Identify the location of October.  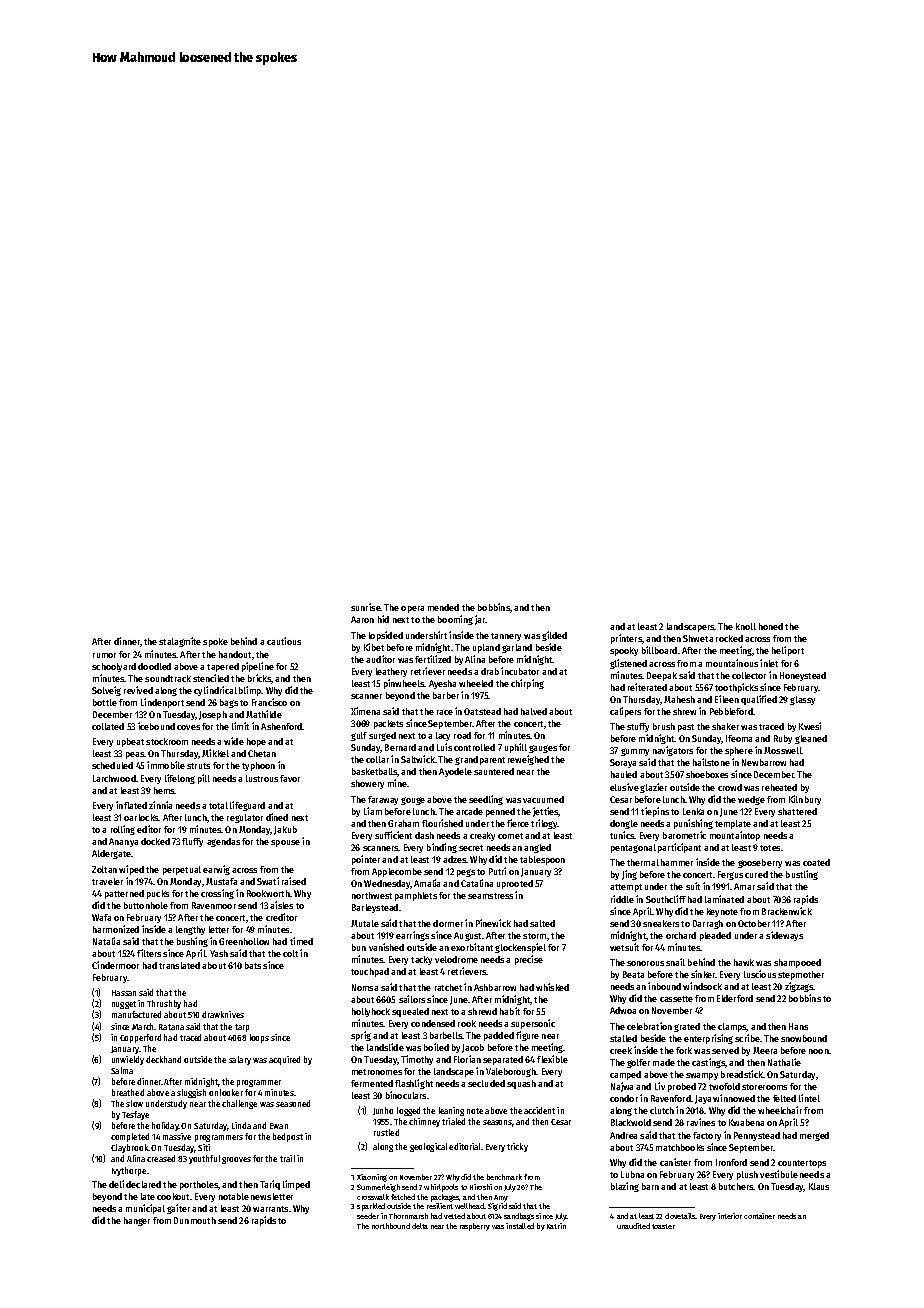
(754, 923).
